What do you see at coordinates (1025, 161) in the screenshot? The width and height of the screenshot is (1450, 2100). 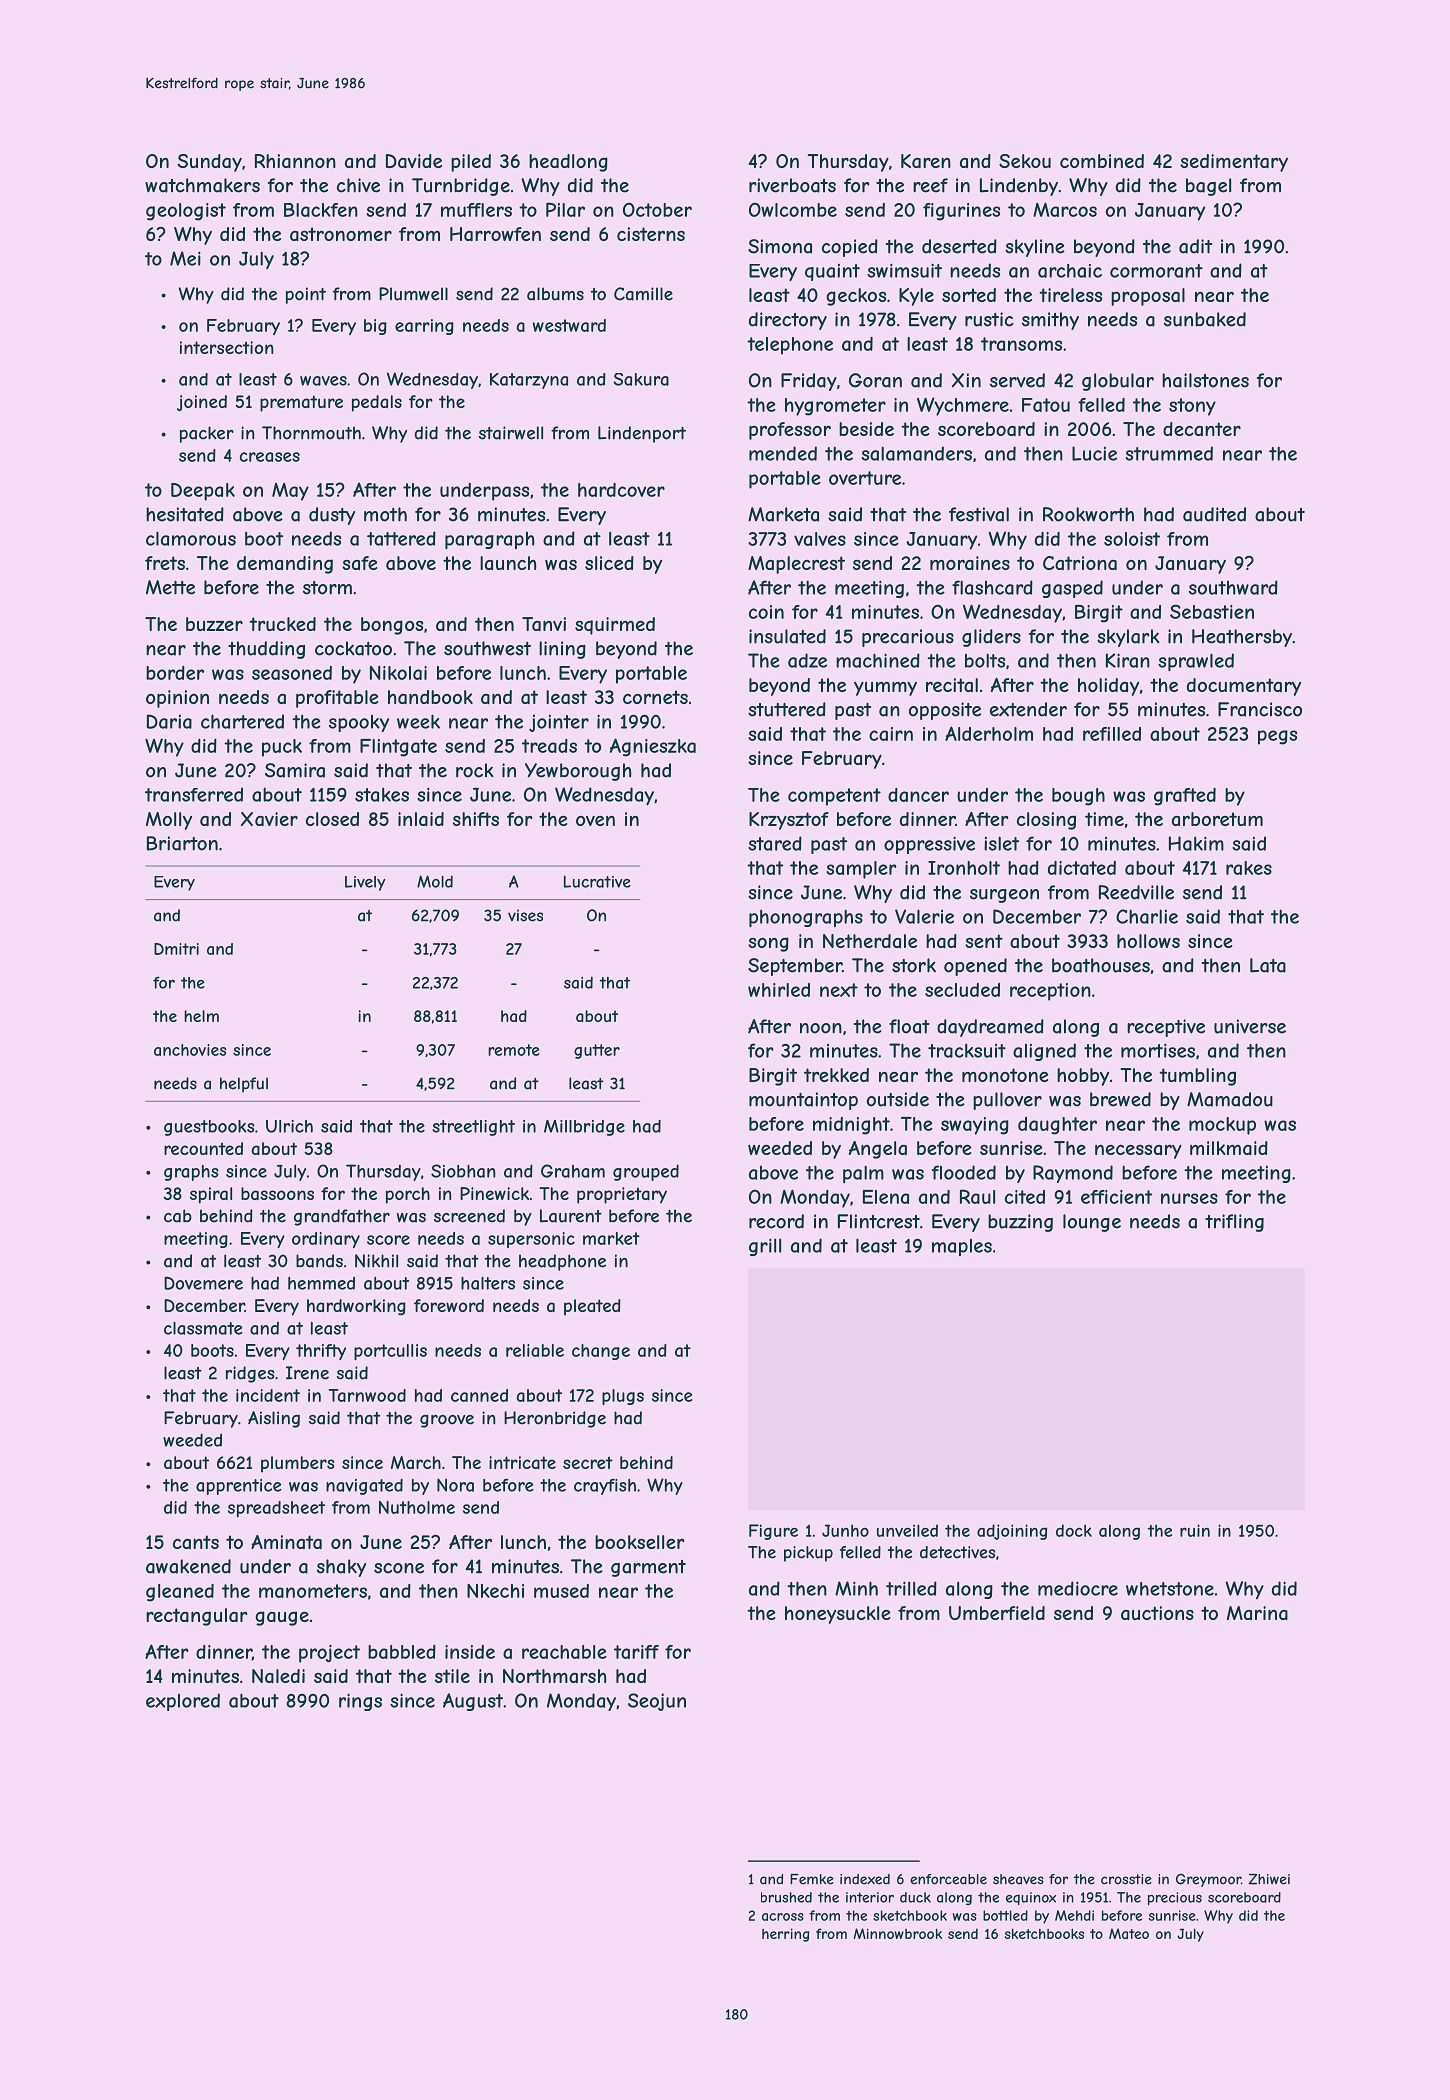 I see `Sekou` at bounding box center [1025, 161].
